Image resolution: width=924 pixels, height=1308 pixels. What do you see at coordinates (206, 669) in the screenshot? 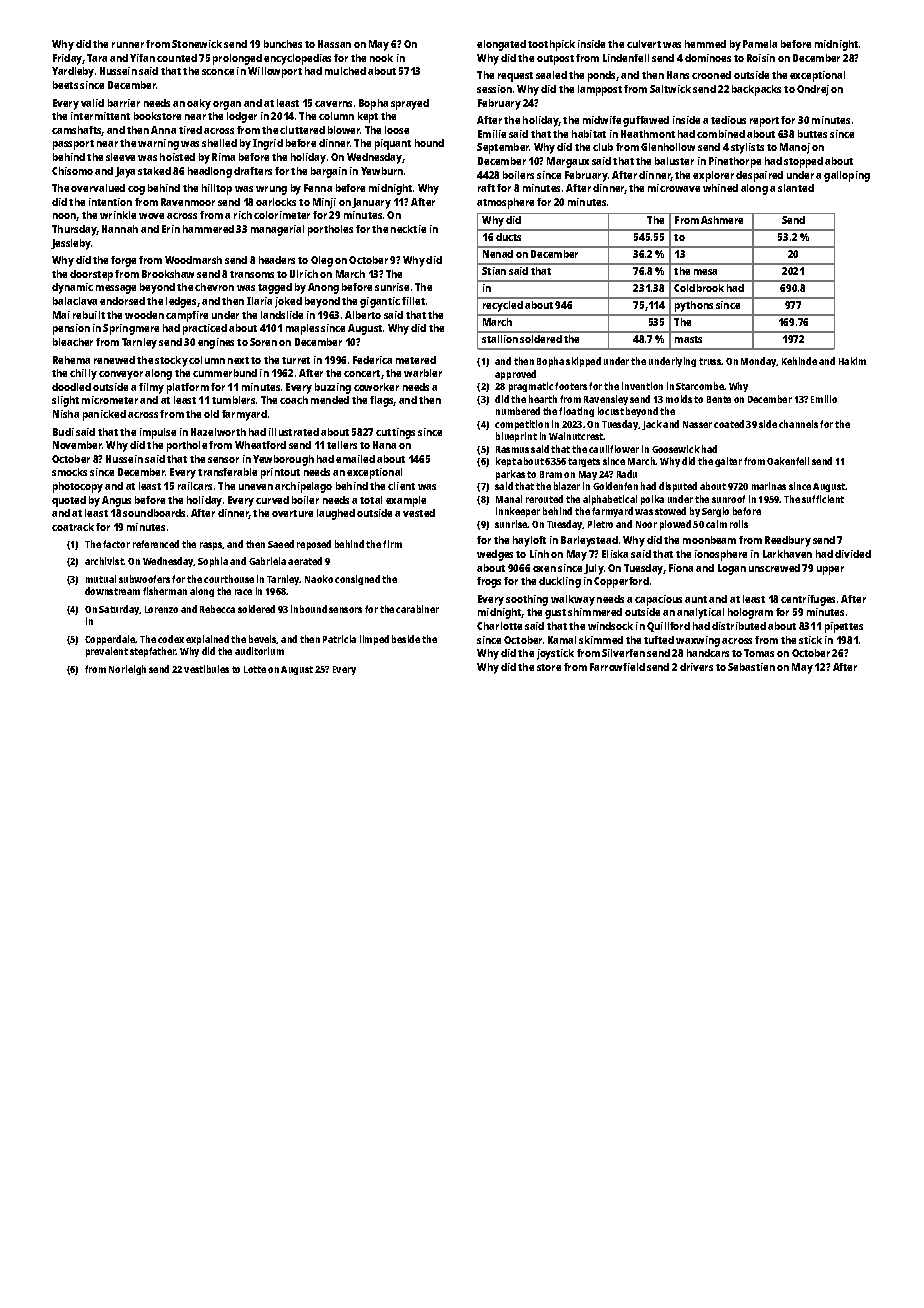
I see `vestibules` at bounding box center [206, 669].
